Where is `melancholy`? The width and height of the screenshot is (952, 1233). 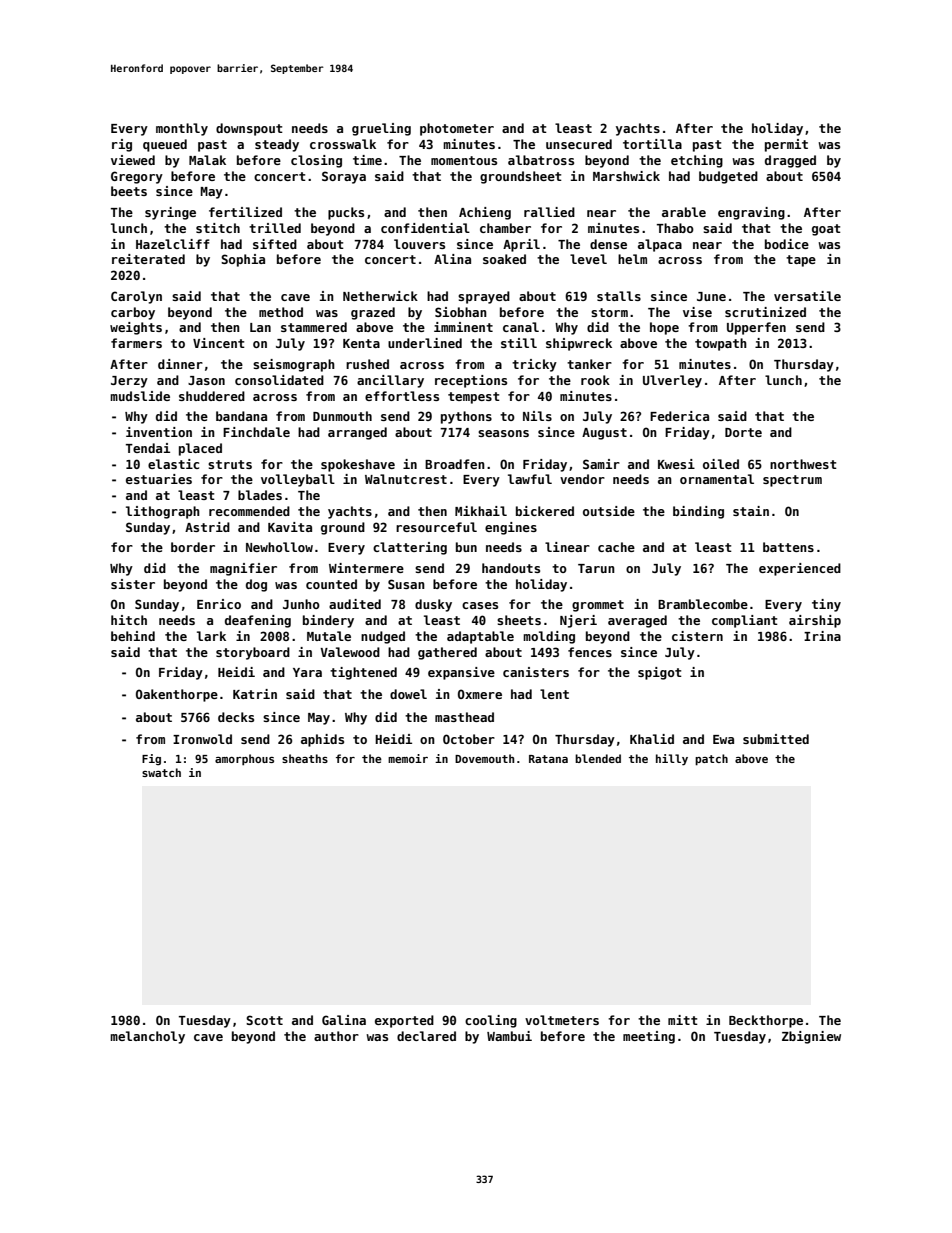 melancholy is located at coordinates (147, 1037).
